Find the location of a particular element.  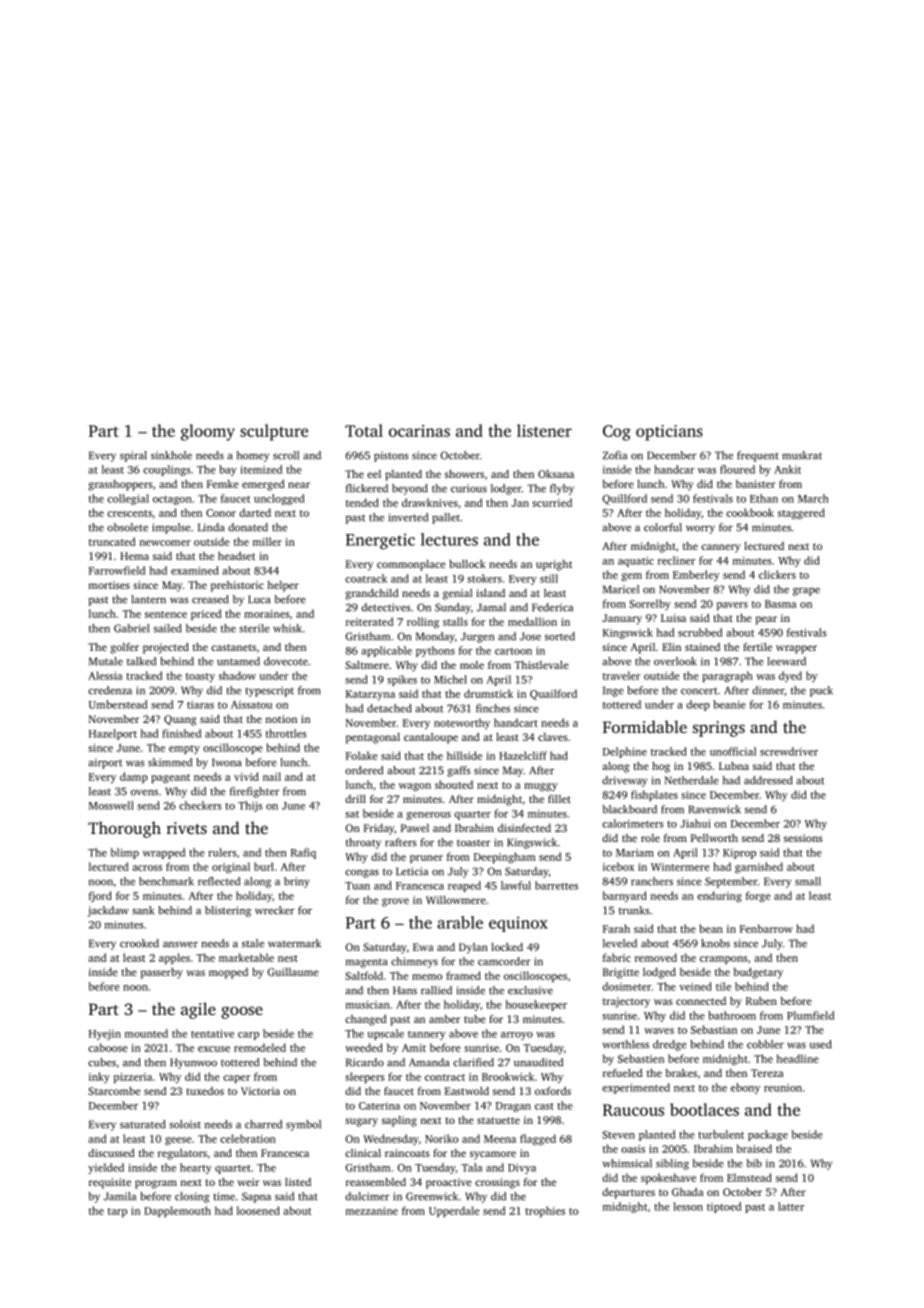

charred is located at coordinates (263, 1124).
